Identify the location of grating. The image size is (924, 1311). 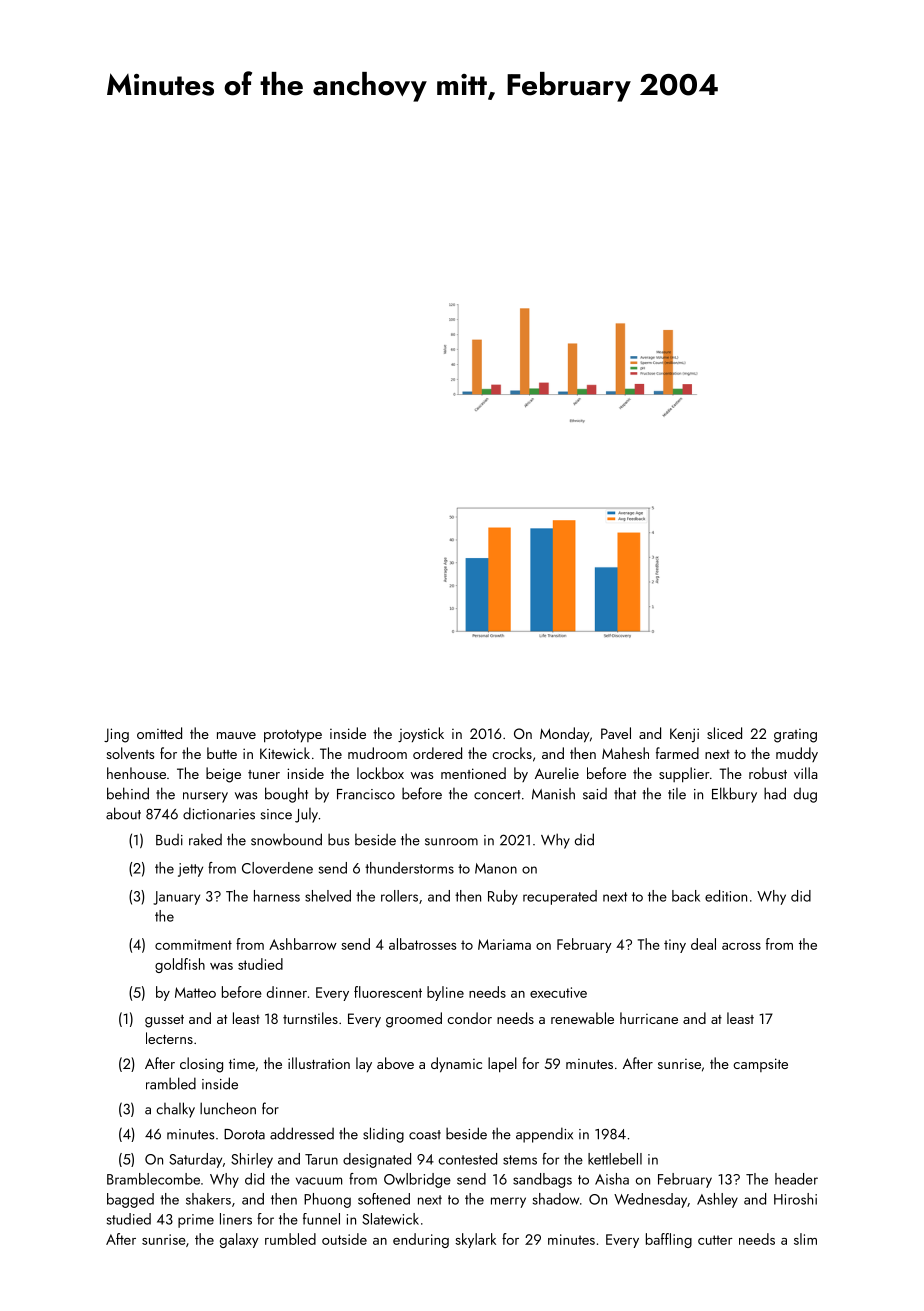
(795, 736).
